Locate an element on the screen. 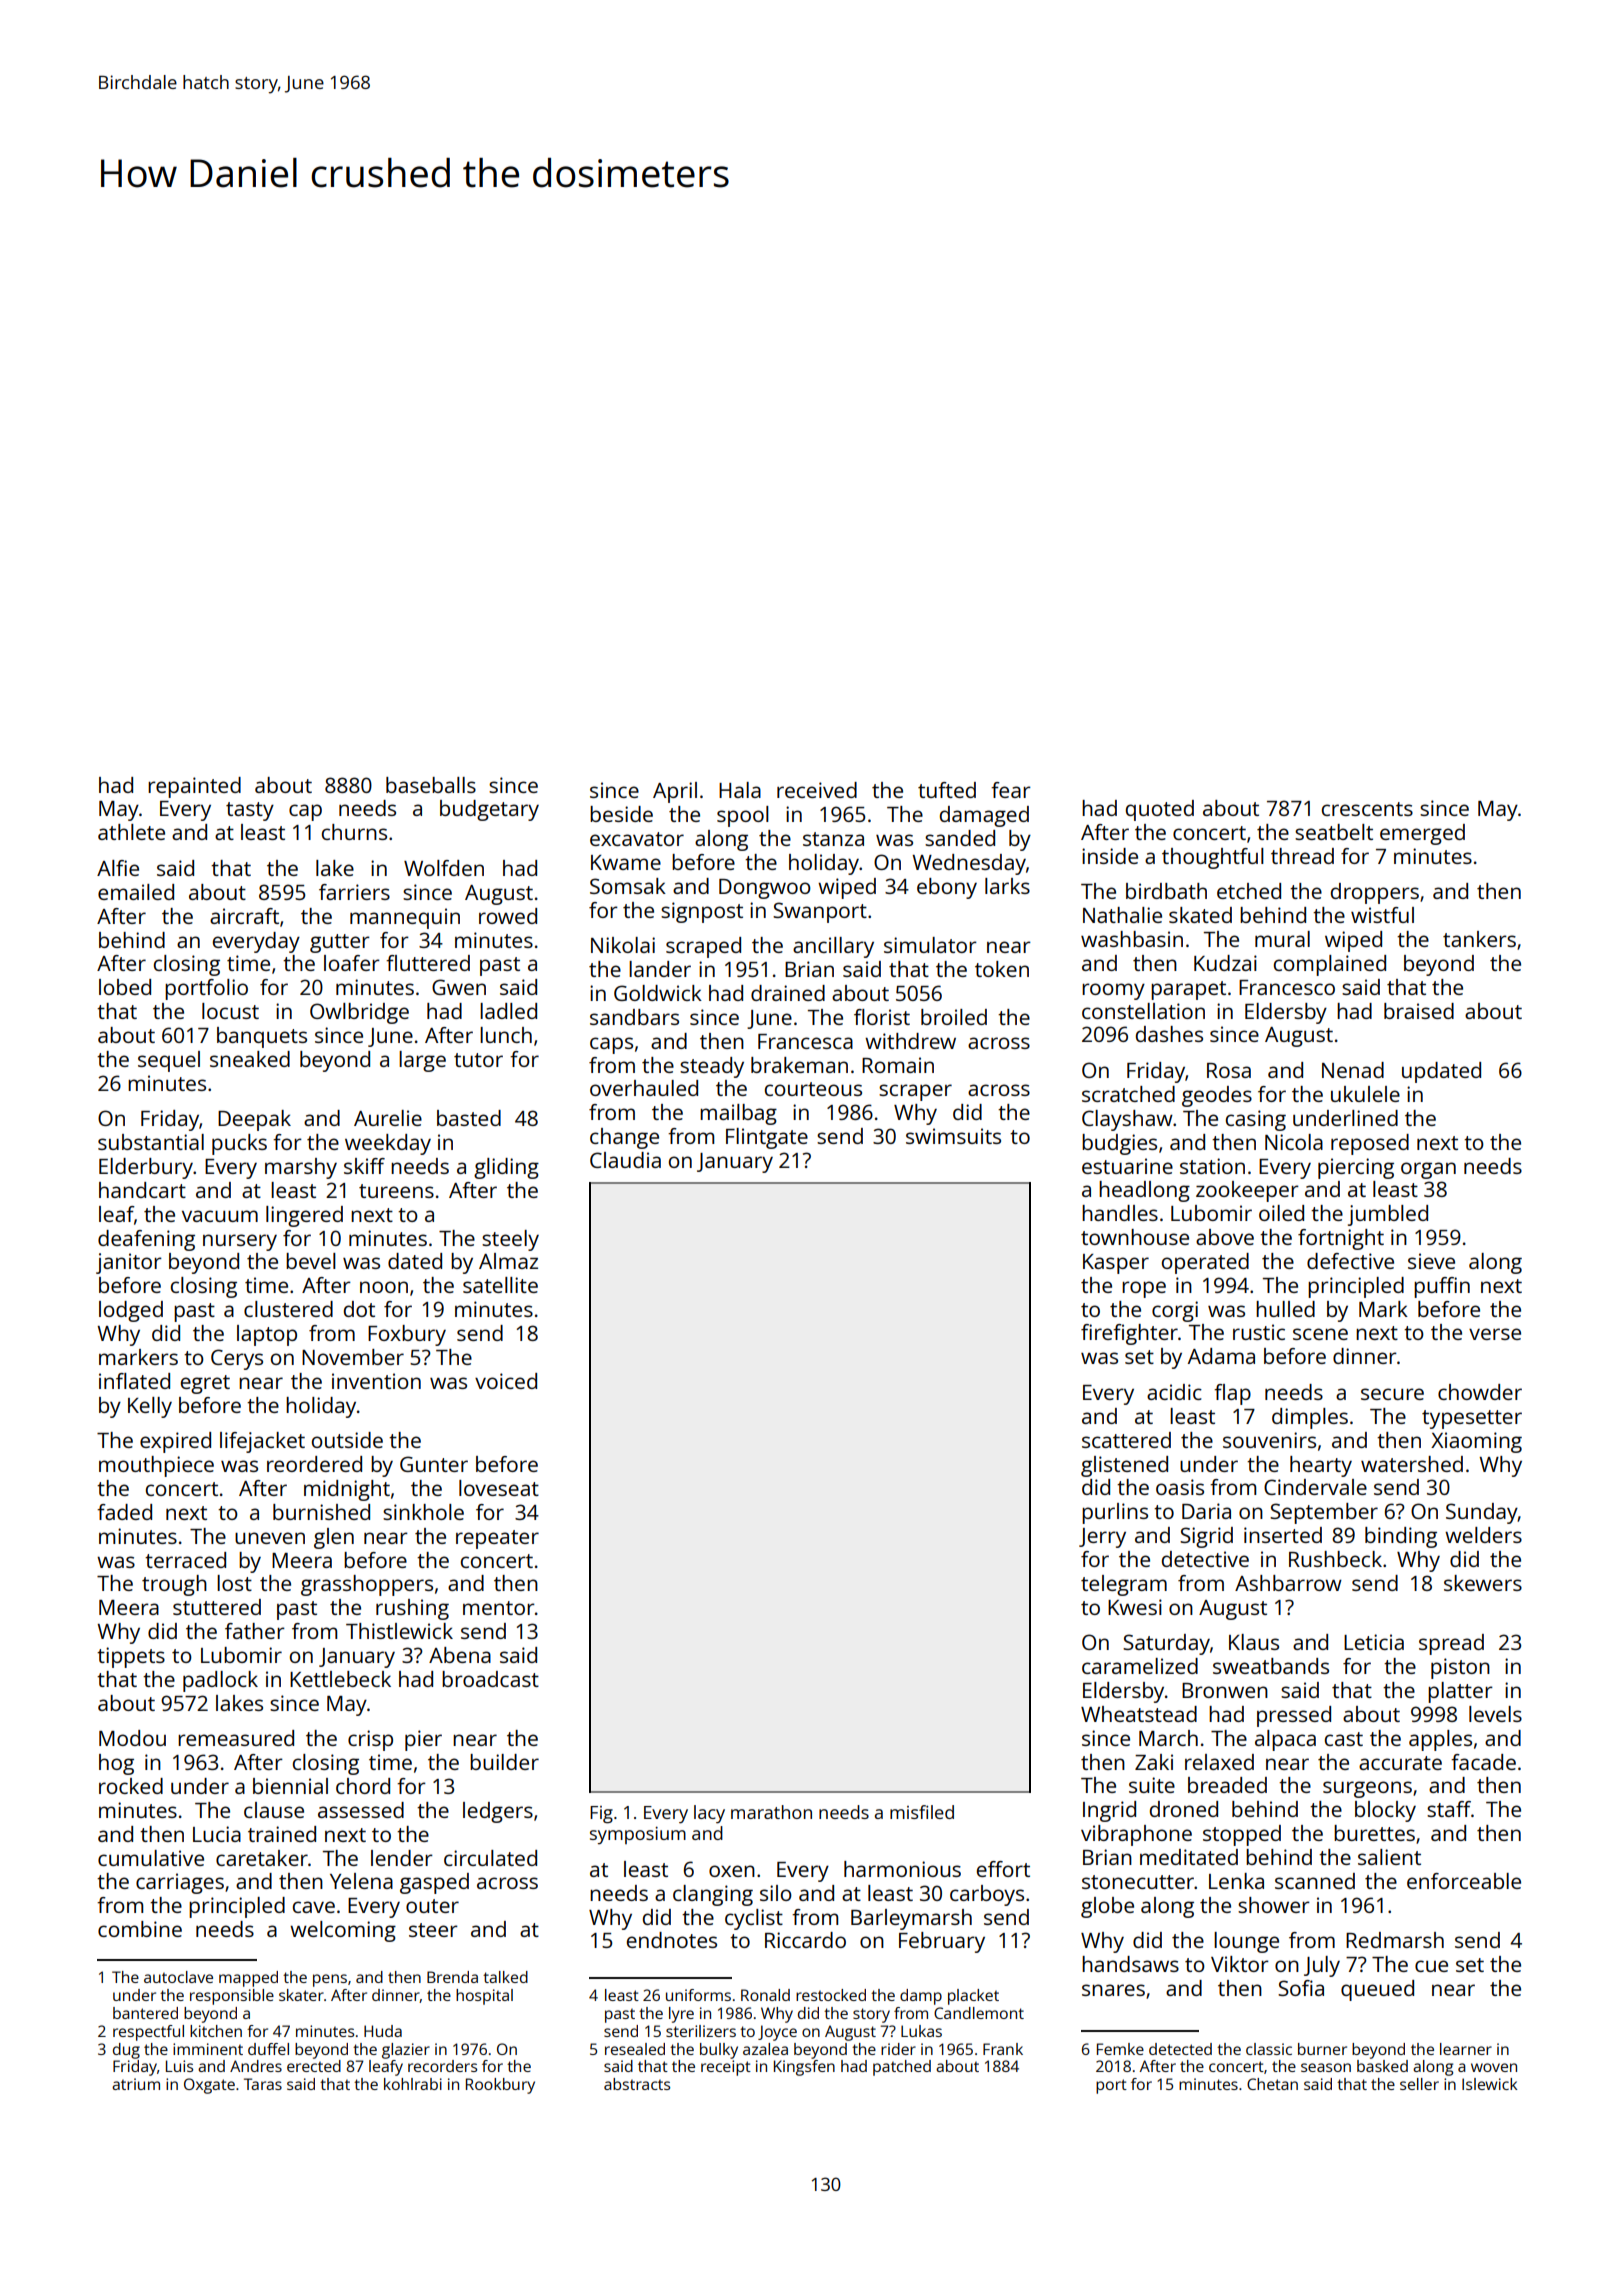 The width and height of the screenshot is (1620, 2292). dashes is located at coordinates (1169, 1034).
